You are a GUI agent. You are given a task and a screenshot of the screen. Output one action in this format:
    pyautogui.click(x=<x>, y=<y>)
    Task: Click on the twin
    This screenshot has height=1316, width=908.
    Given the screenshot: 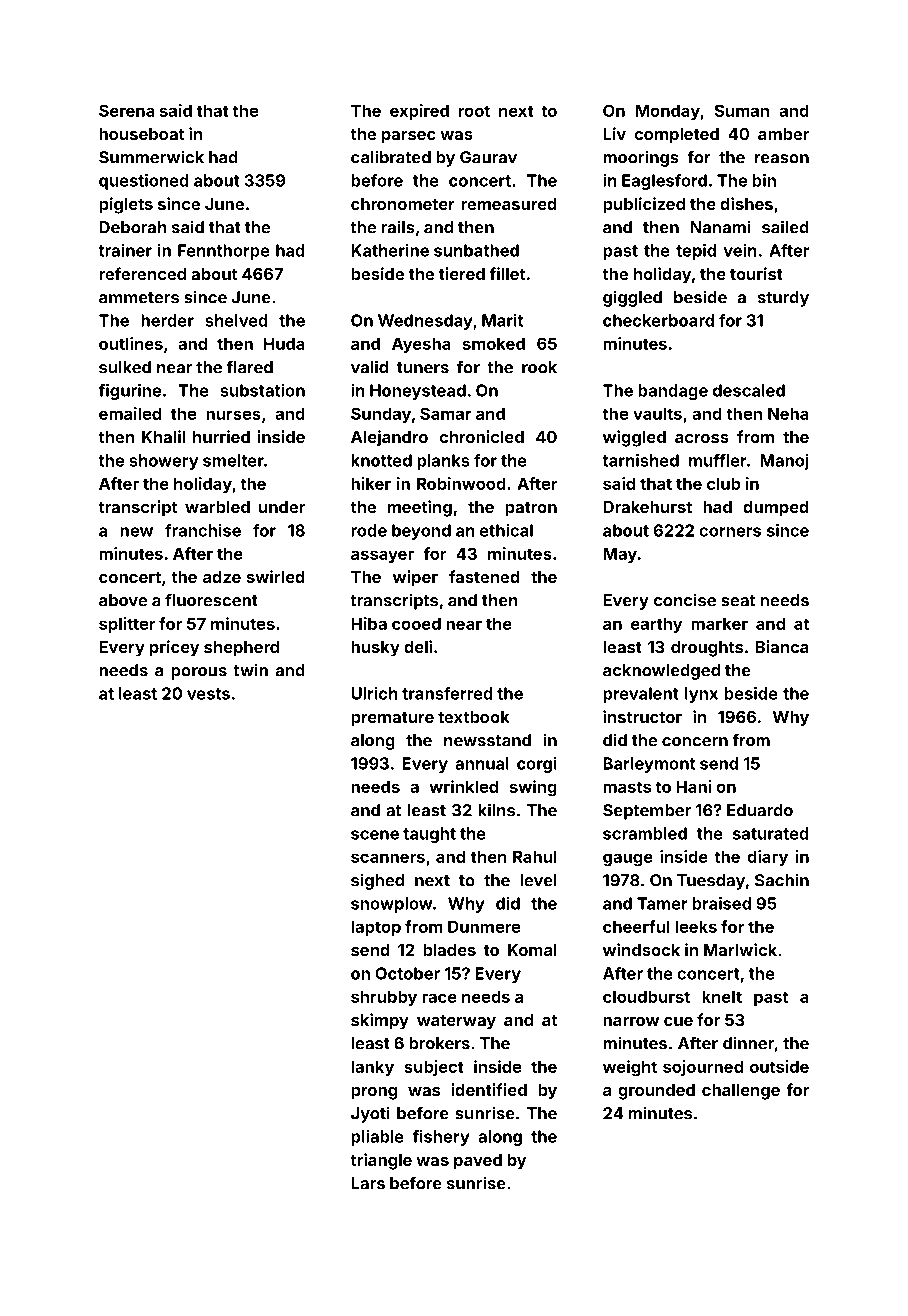 What is the action you would take?
    pyautogui.click(x=250, y=670)
